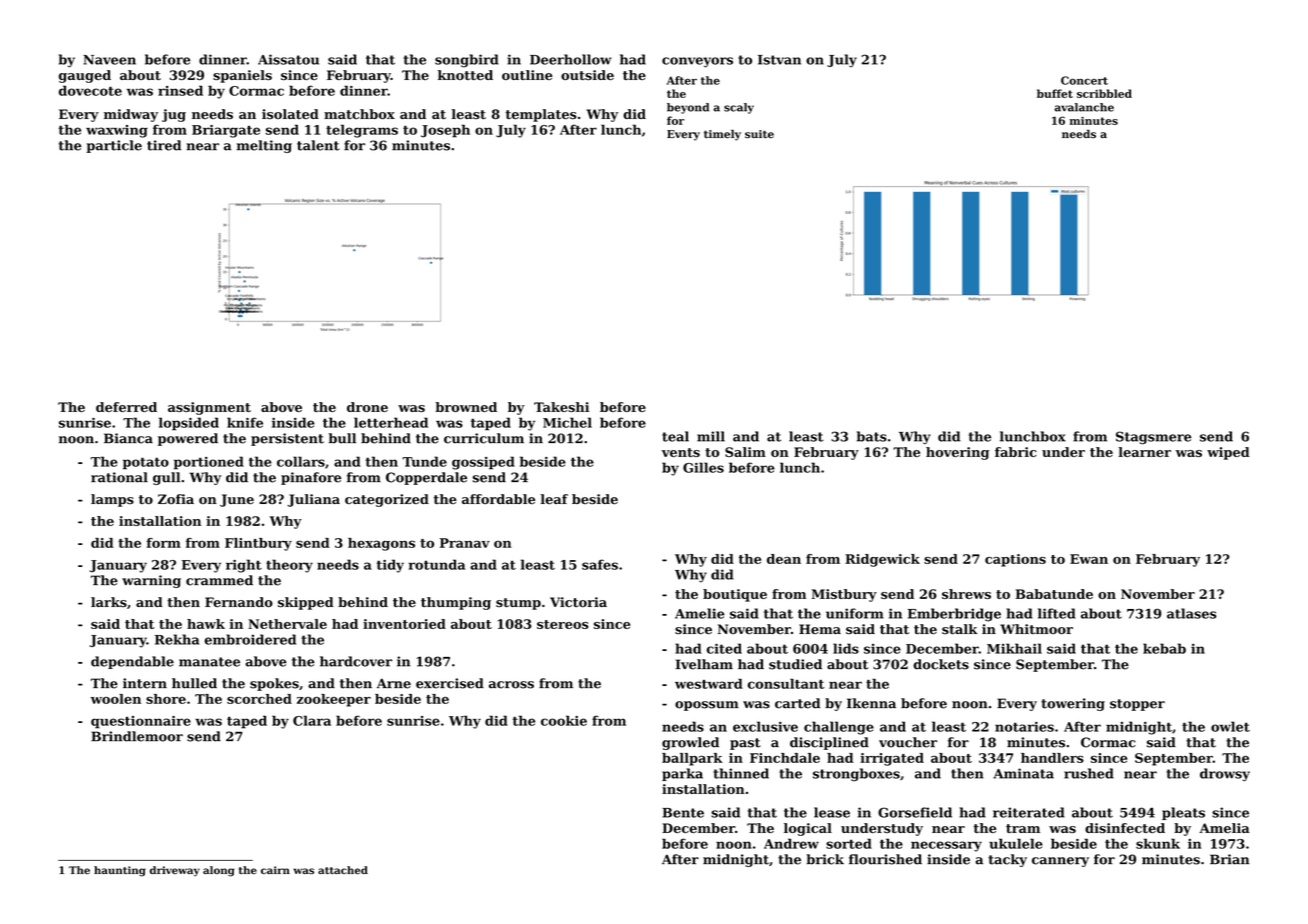  What do you see at coordinates (711, 436) in the document?
I see `mill` at bounding box center [711, 436].
